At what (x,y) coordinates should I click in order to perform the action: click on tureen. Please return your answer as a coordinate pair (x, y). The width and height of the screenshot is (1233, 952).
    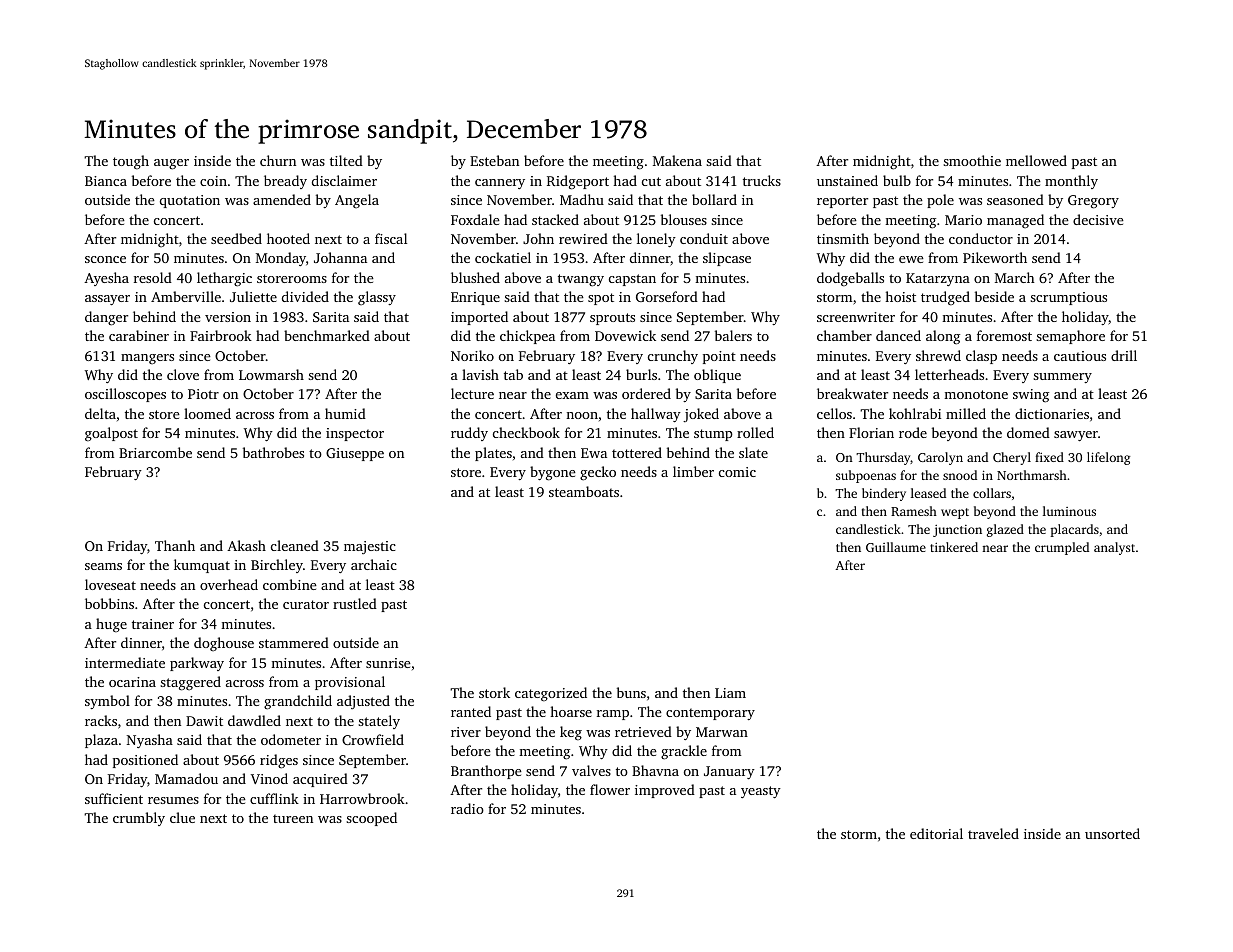
    Looking at the image, I should click on (293, 818).
